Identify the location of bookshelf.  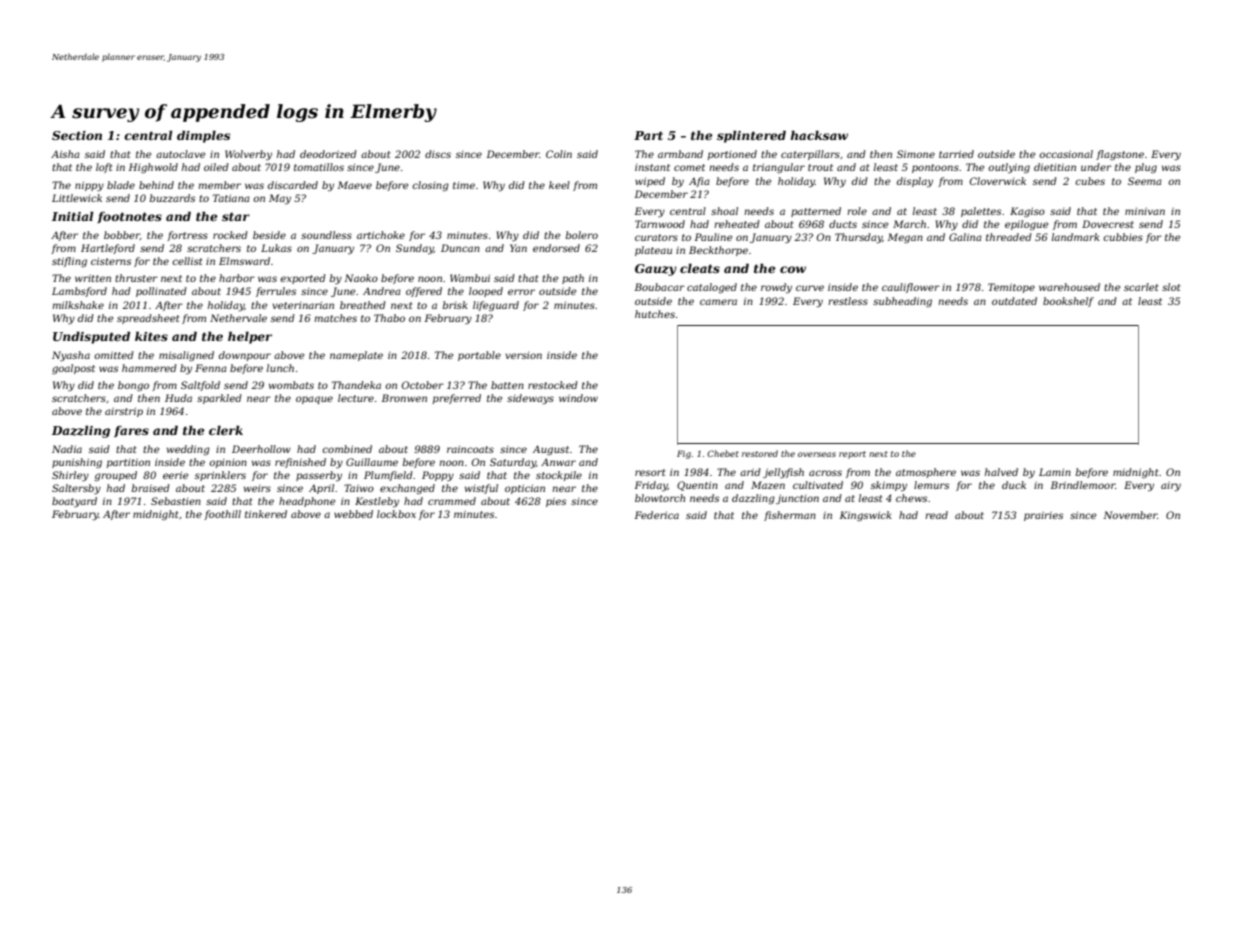
(1068, 302).
